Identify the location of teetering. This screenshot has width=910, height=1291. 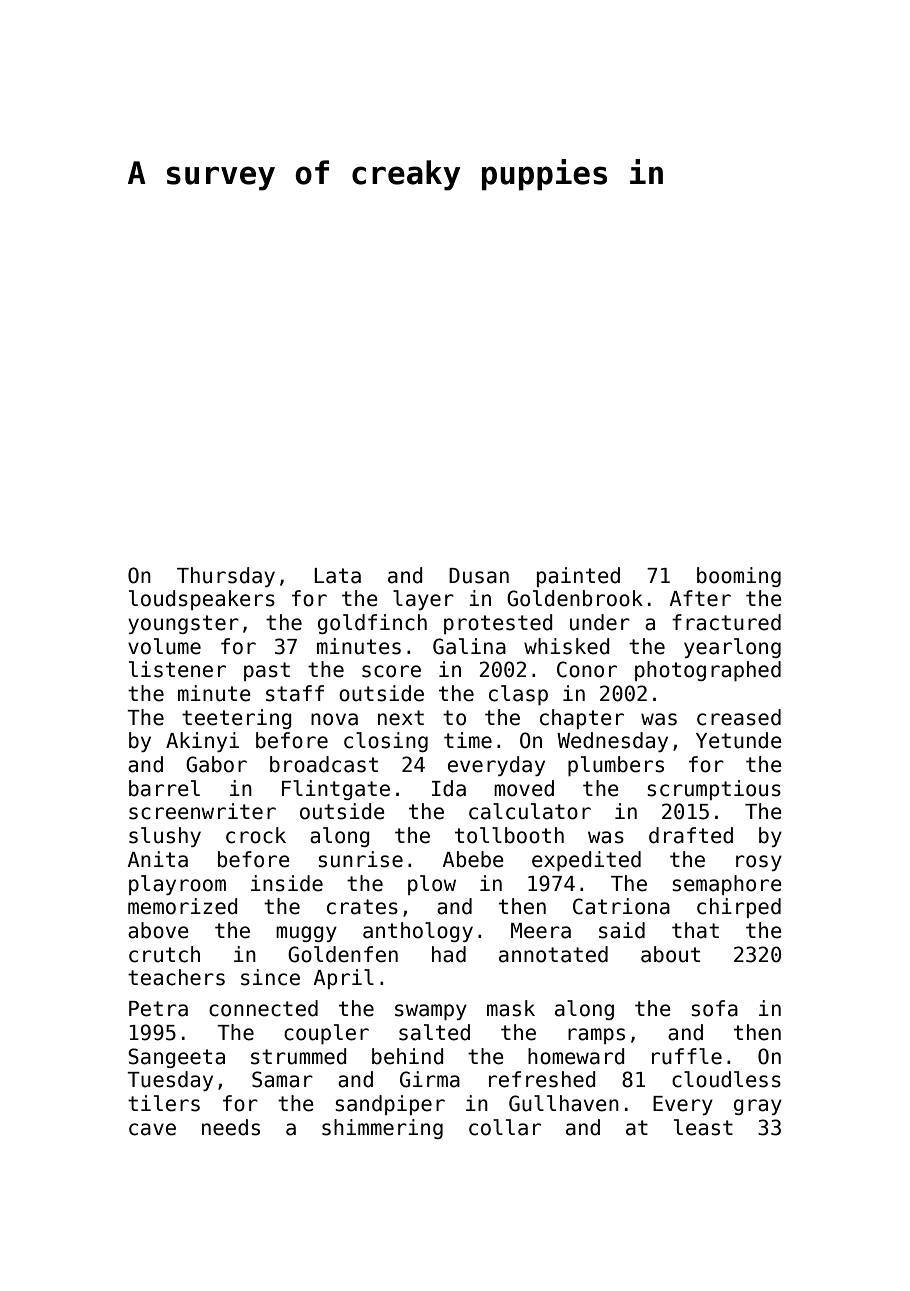
(237, 719).
